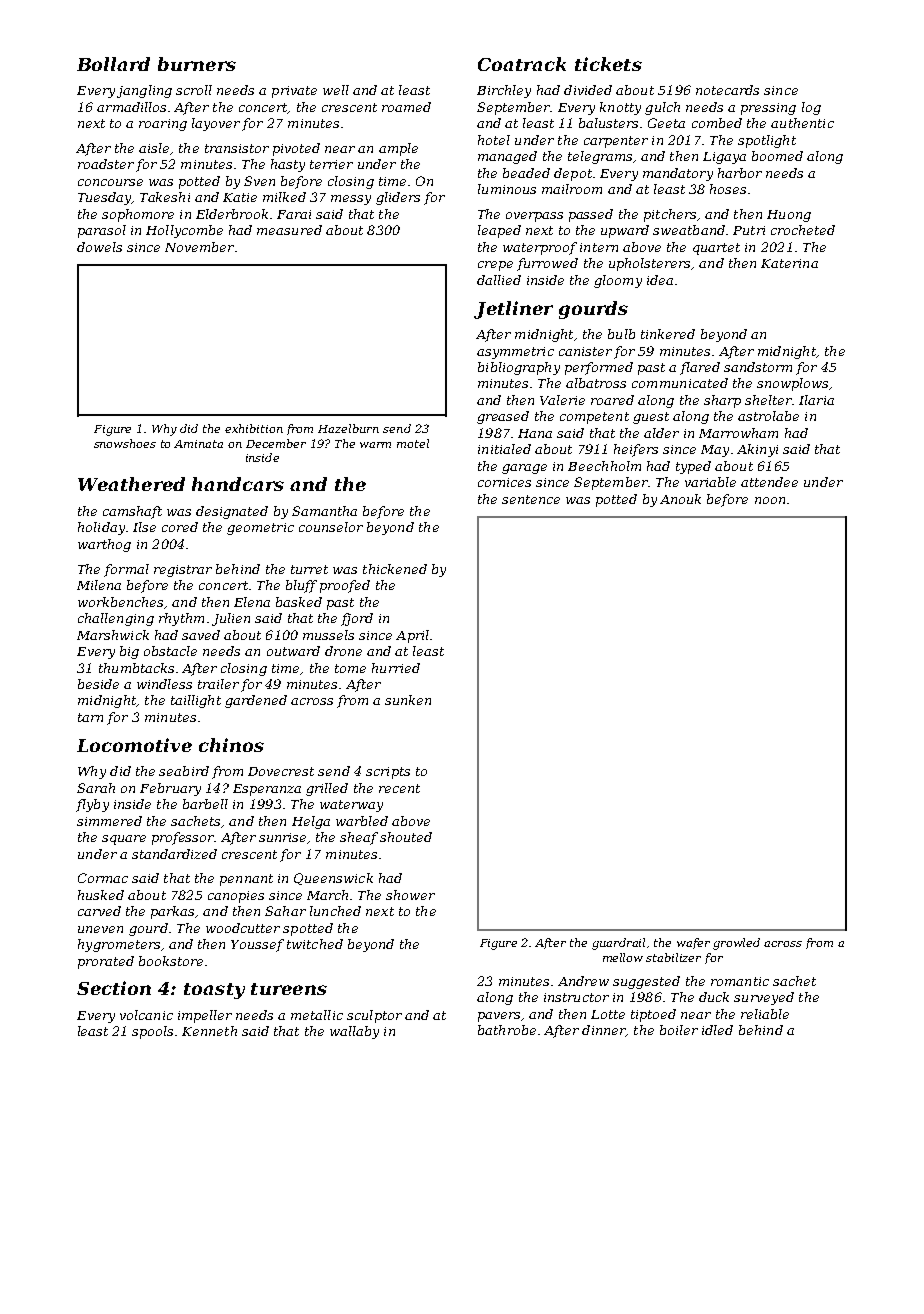 The width and height of the document is (924, 1314). I want to click on sunken, so click(408, 700).
